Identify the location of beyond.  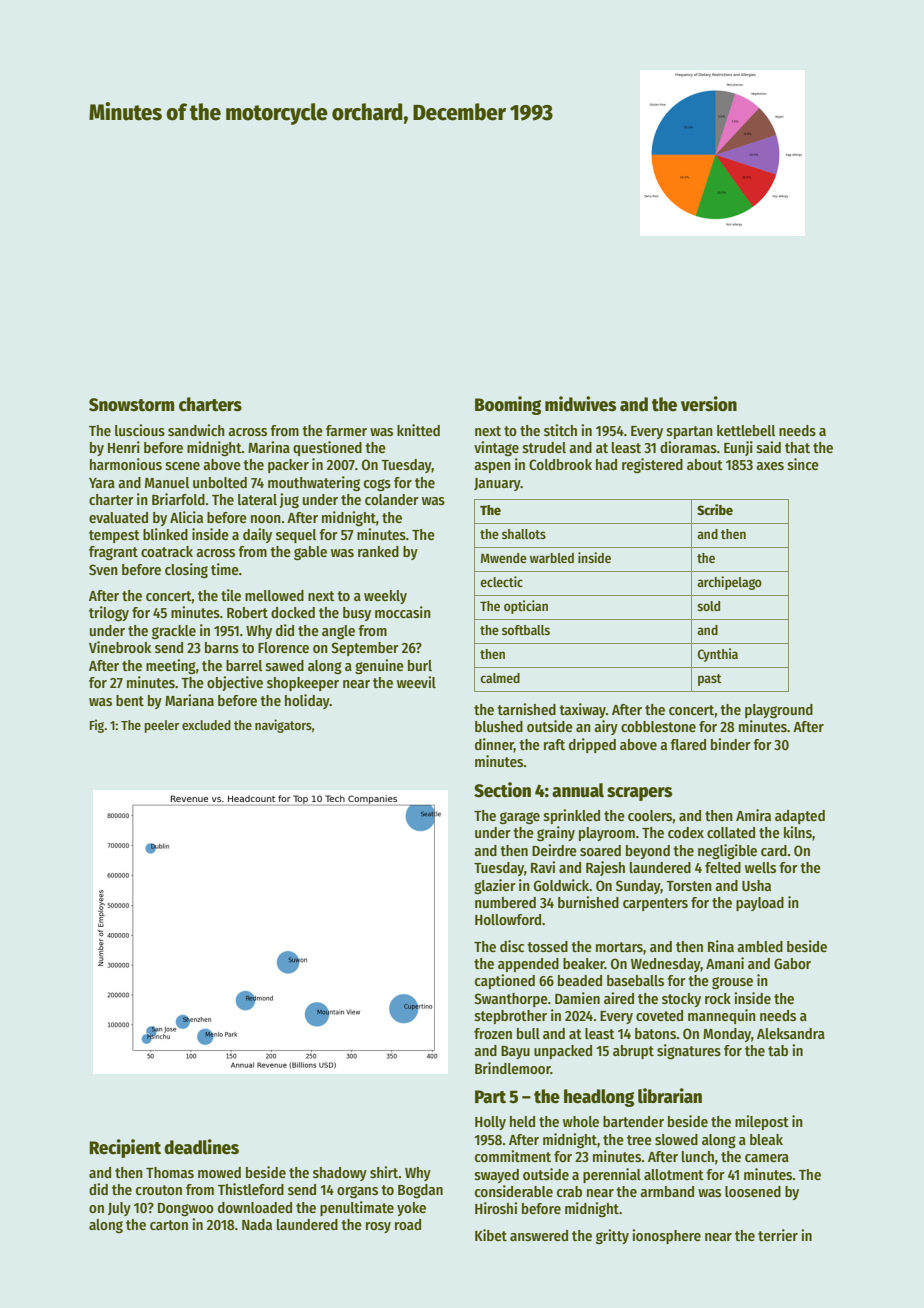
(648, 852).
